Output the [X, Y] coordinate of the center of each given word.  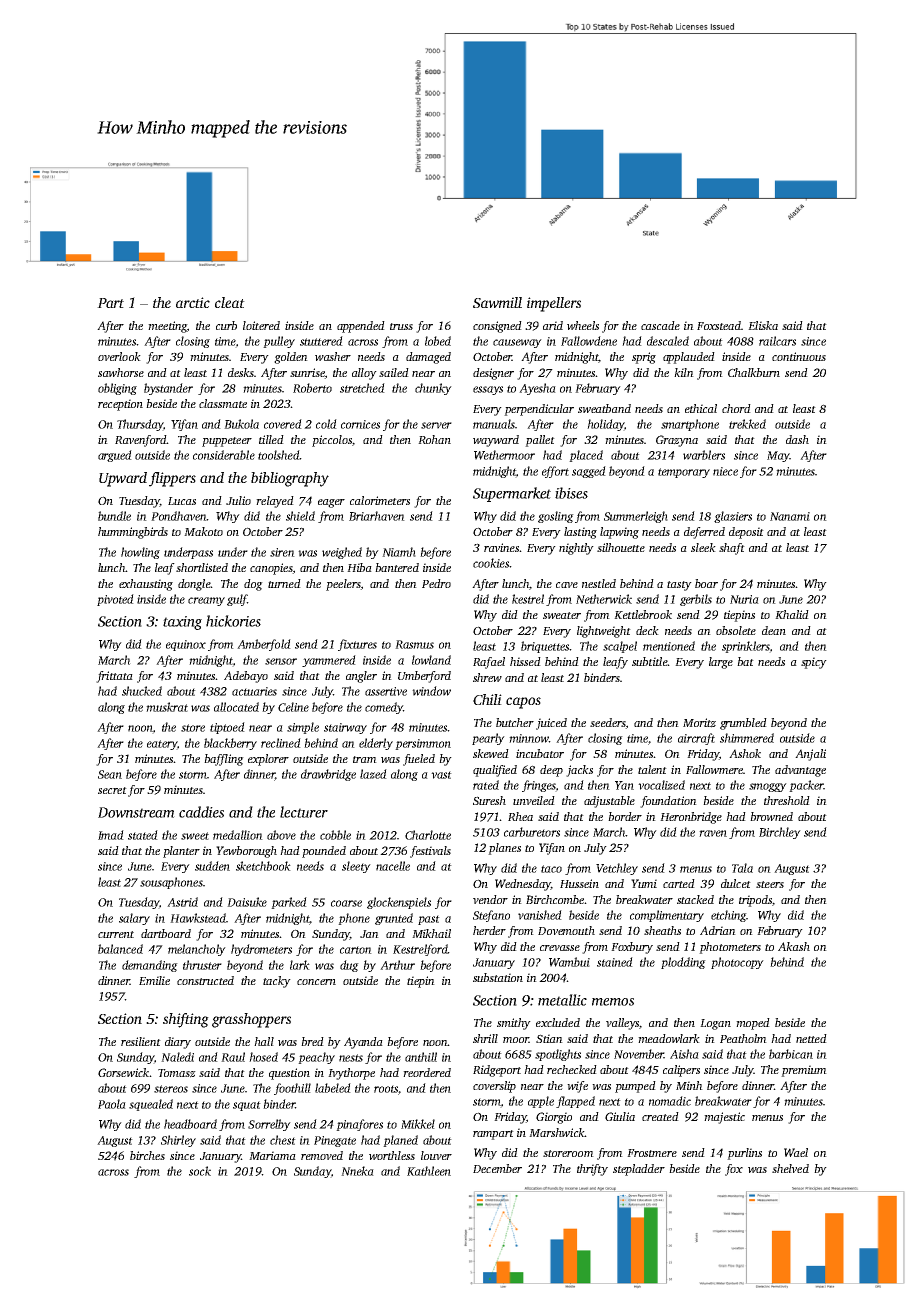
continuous [799, 356]
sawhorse [121, 372]
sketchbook [263, 866]
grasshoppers [251, 1020]
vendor [490, 899]
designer [493, 374]
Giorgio [554, 1118]
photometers [730, 948]
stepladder [639, 1170]
